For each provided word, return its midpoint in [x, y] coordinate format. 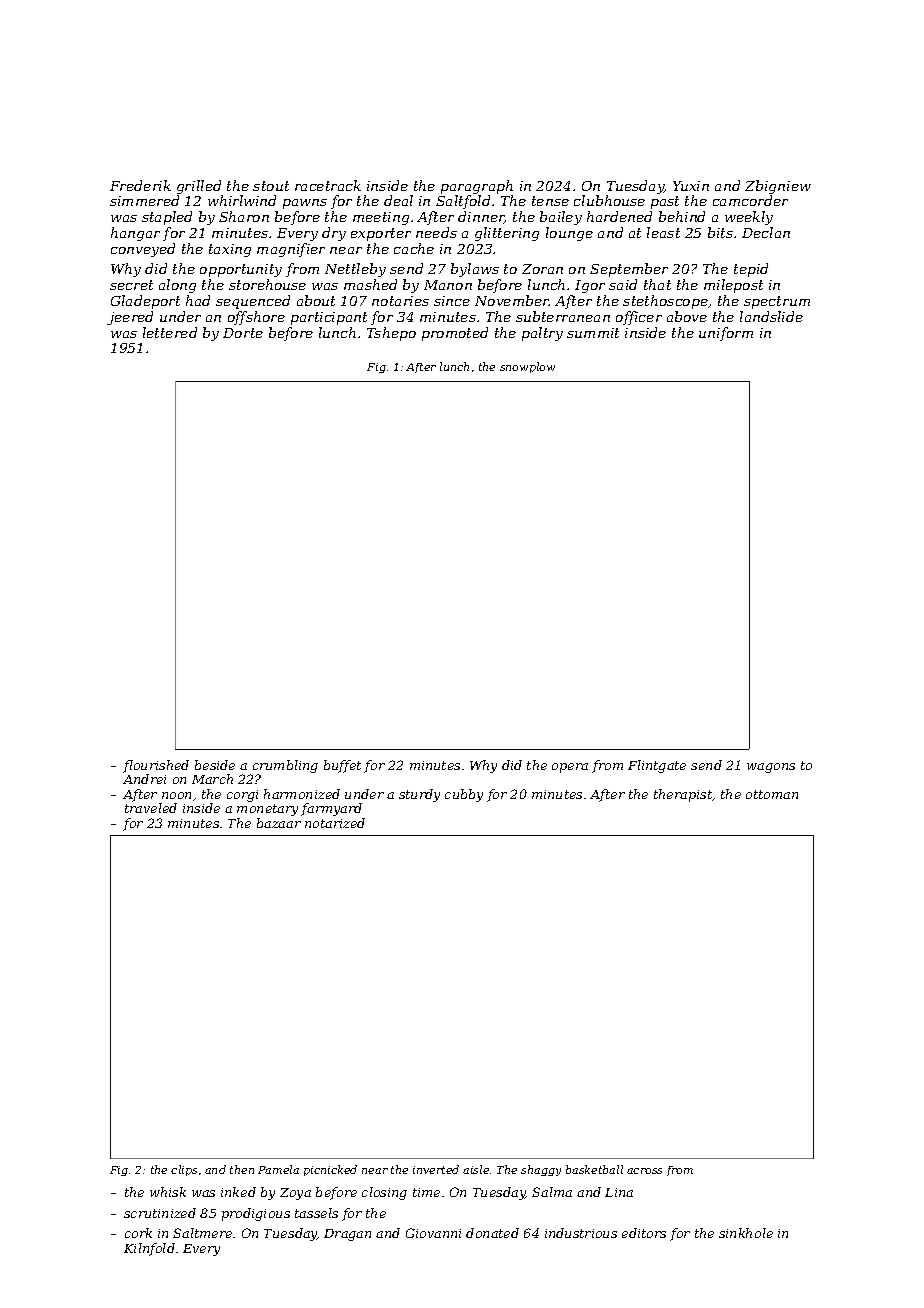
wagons [771, 768]
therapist [683, 795]
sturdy [419, 795]
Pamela [278, 1169]
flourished [156, 766]
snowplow [527, 367]
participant [329, 318]
